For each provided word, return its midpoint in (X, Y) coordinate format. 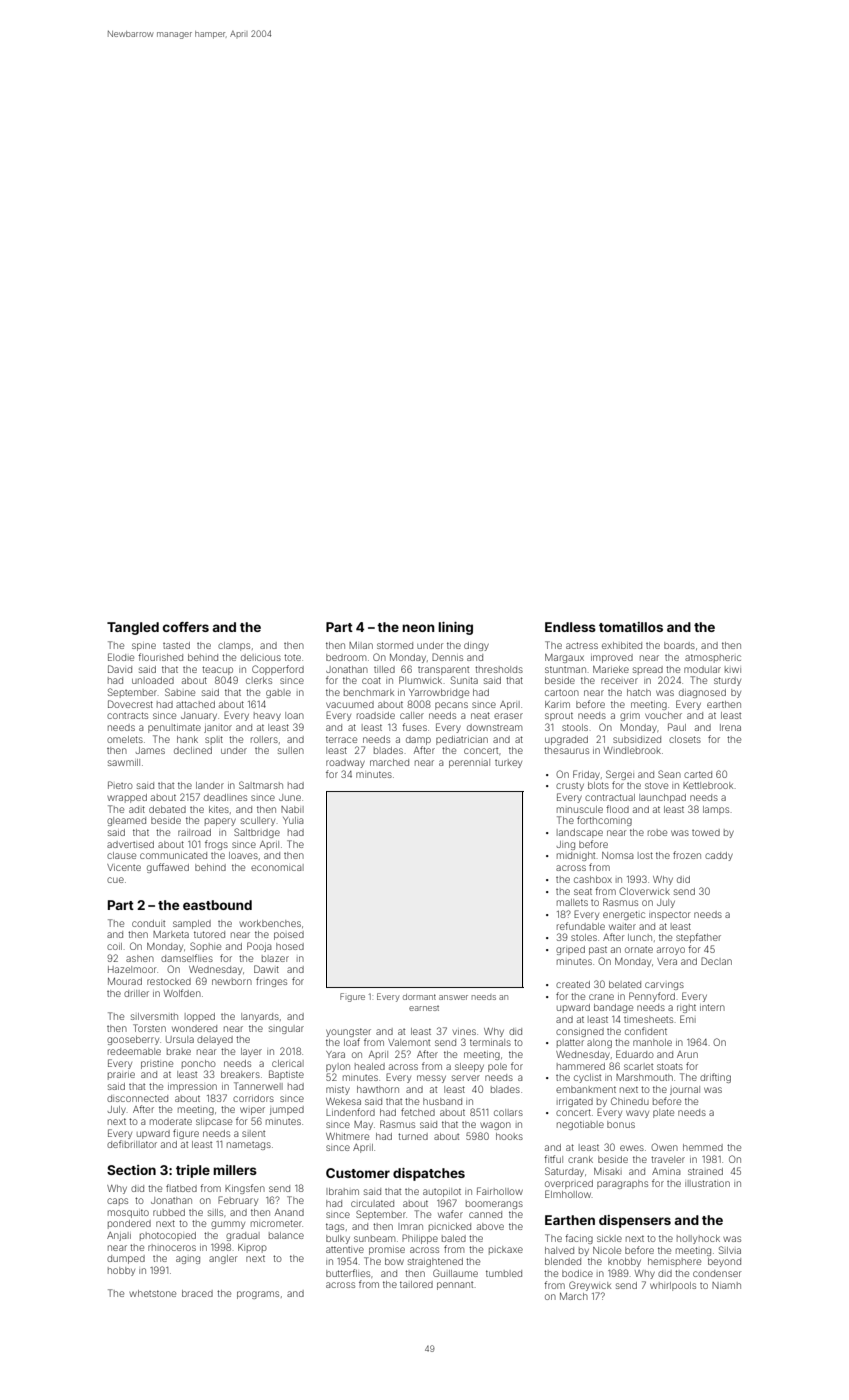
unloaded (153, 680)
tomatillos (631, 627)
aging (188, 1260)
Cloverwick (644, 891)
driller (136, 993)
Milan (361, 645)
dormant (419, 997)
